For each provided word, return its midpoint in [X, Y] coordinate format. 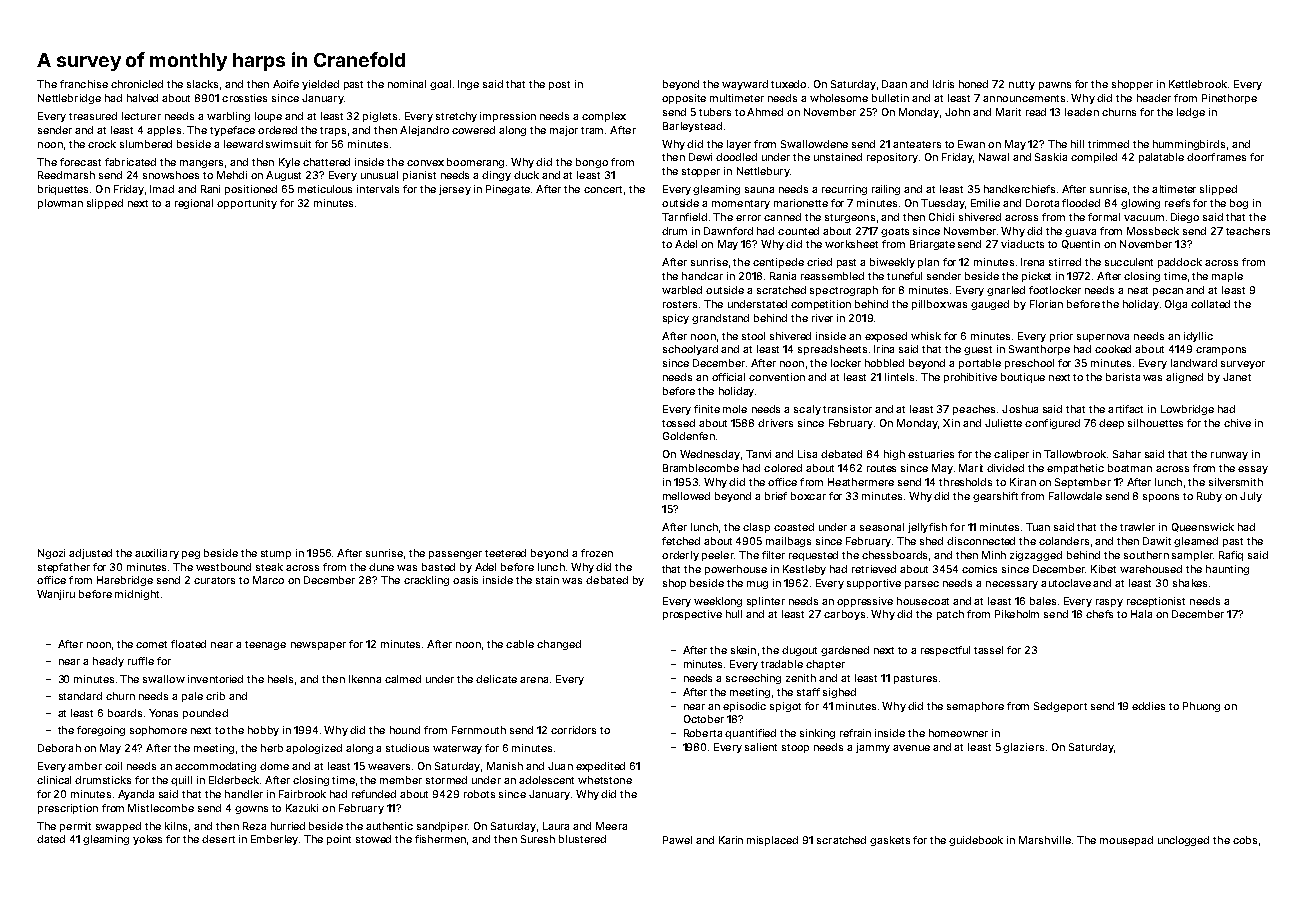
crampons [1221, 351]
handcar [702, 276]
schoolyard [690, 350]
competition [821, 305]
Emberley [274, 840]
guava [1080, 233]
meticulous [325, 189]
